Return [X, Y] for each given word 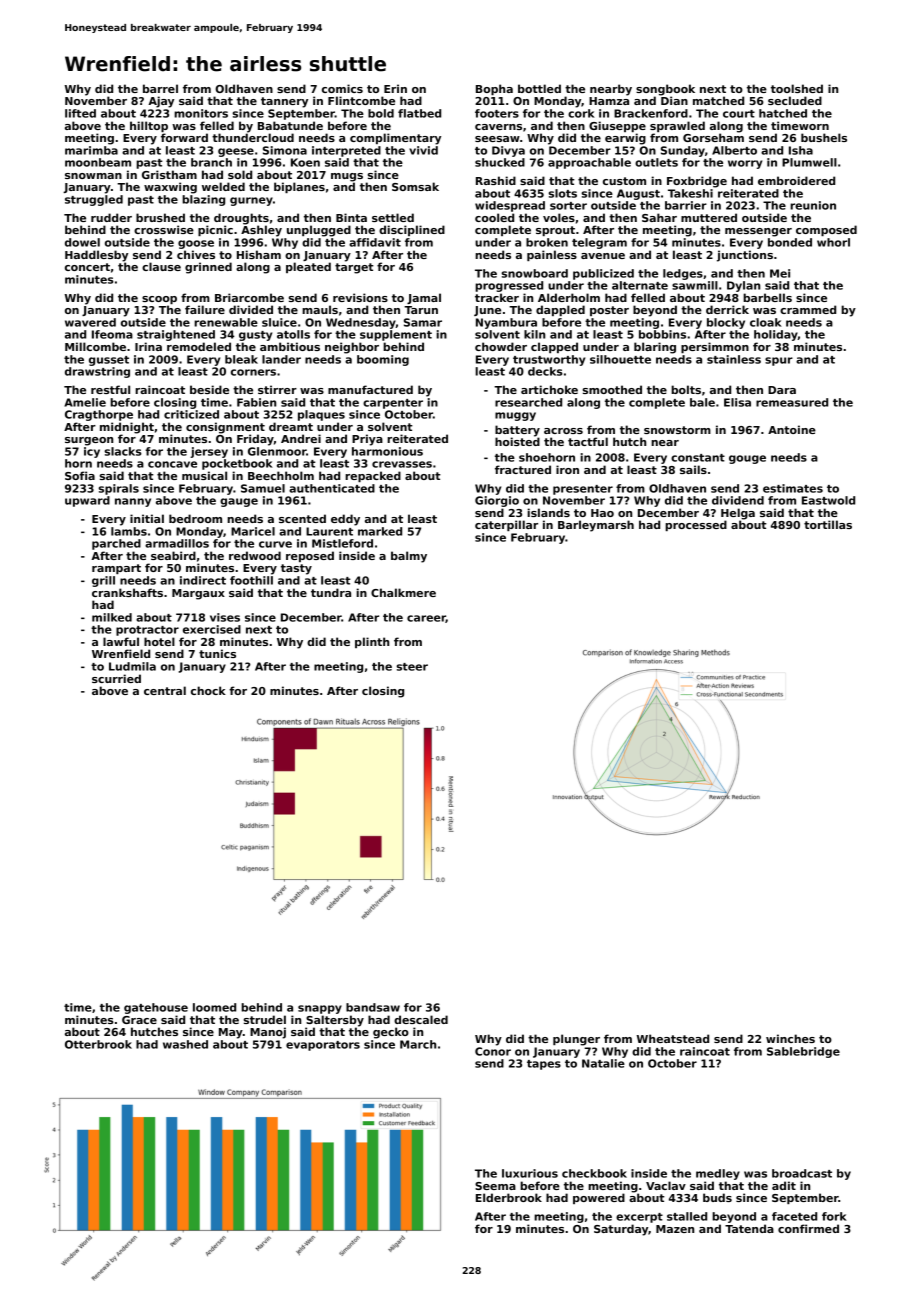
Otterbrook [98, 1044]
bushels [824, 137]
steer [412, 667]
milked [112, 617]
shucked [500, 162]
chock [208, 690]
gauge [239, 502]
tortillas [828, 524]
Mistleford [342, 543]
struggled [94, 200]
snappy [320, 1009]
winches [790, 1038]
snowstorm [677, 430]
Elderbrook [509, 1197]
